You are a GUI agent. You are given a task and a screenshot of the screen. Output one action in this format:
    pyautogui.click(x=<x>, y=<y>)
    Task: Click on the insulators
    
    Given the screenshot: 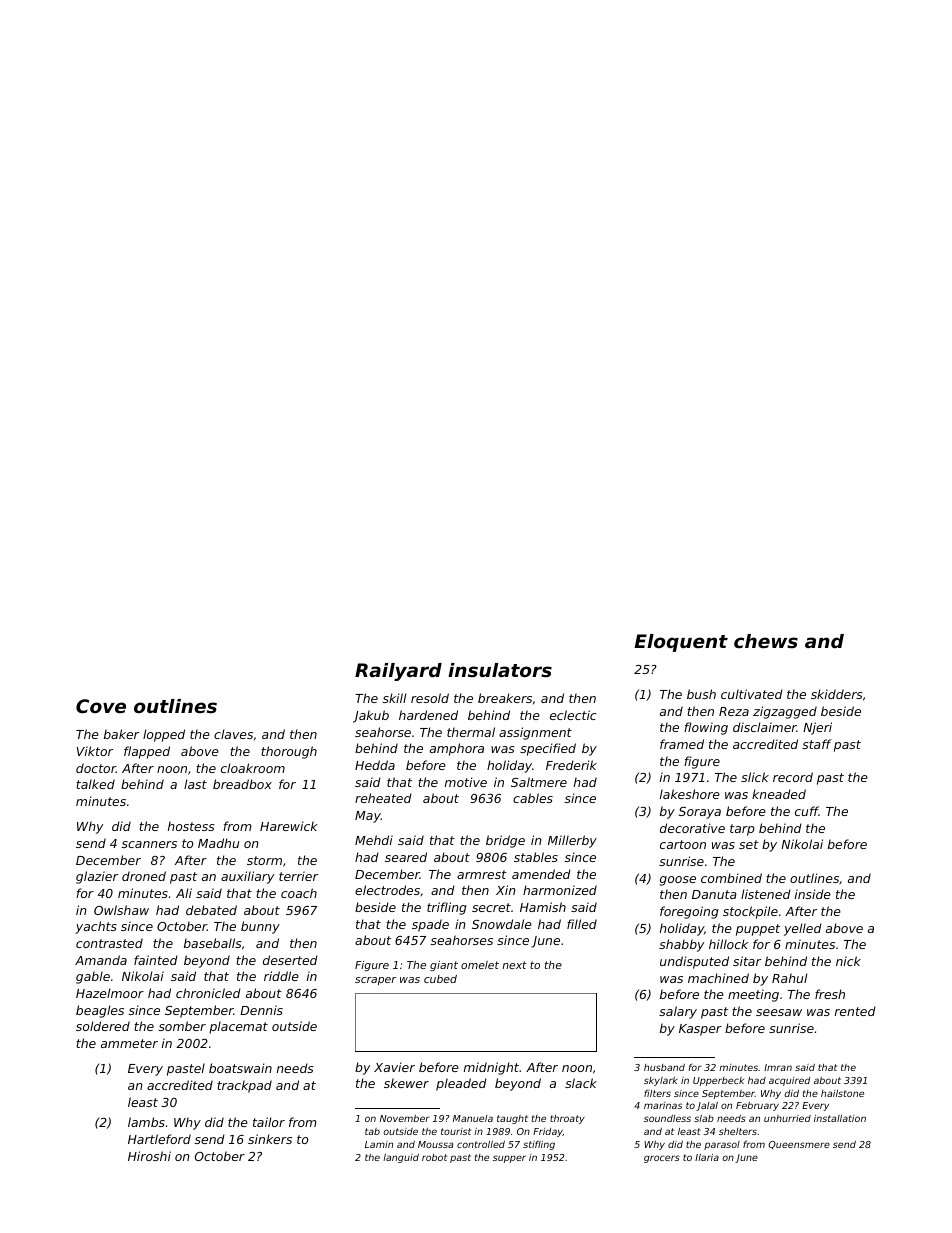 What is the action you would take?
    pyautogui.click(x=500, y=670)
